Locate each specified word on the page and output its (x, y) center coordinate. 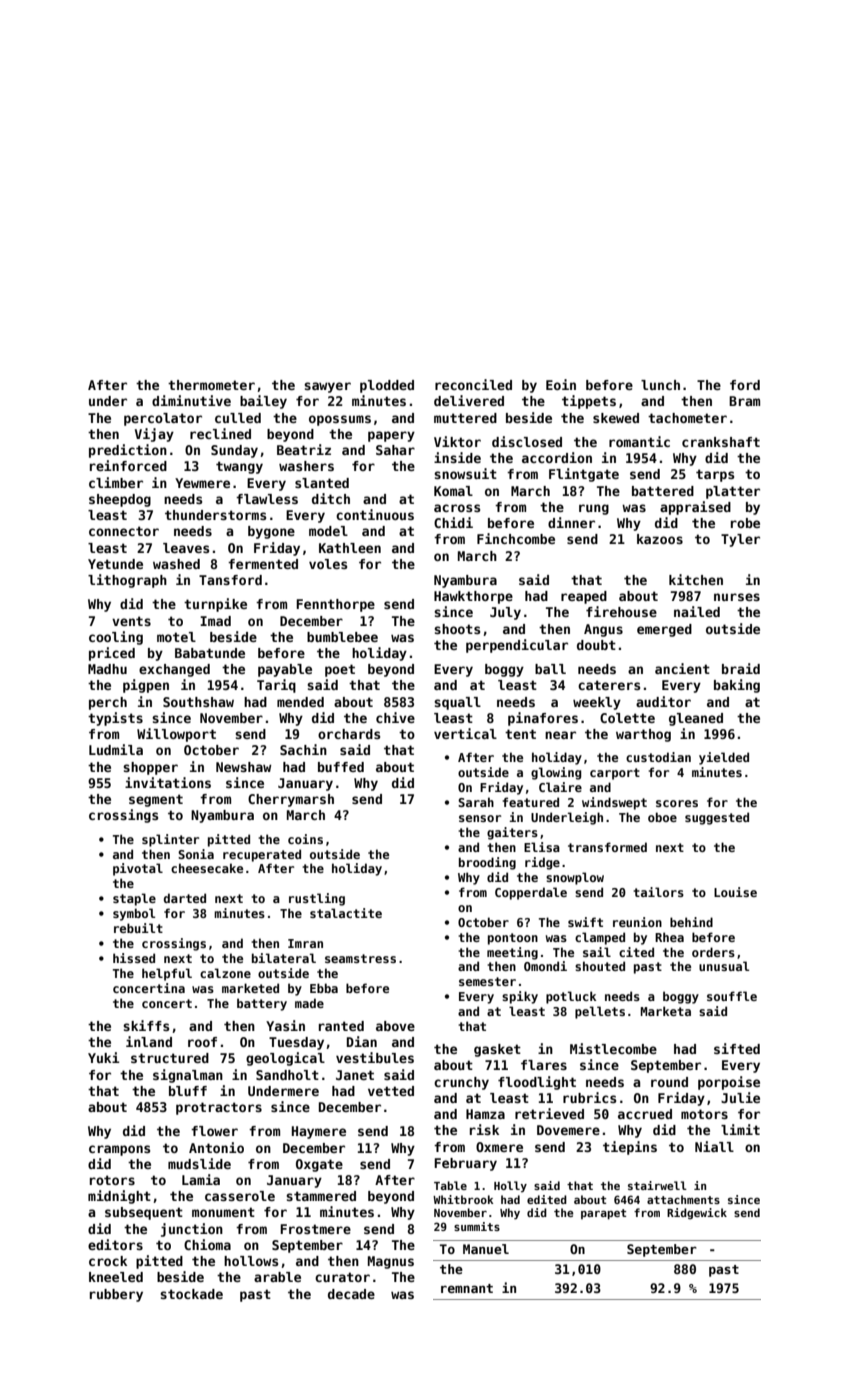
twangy (239, 467)
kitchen (696, 579)
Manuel (486, 1249)
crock (108, 1261)
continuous (375, 514)
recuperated (262, 855)
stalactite (346, 913)
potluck (571, 997)
